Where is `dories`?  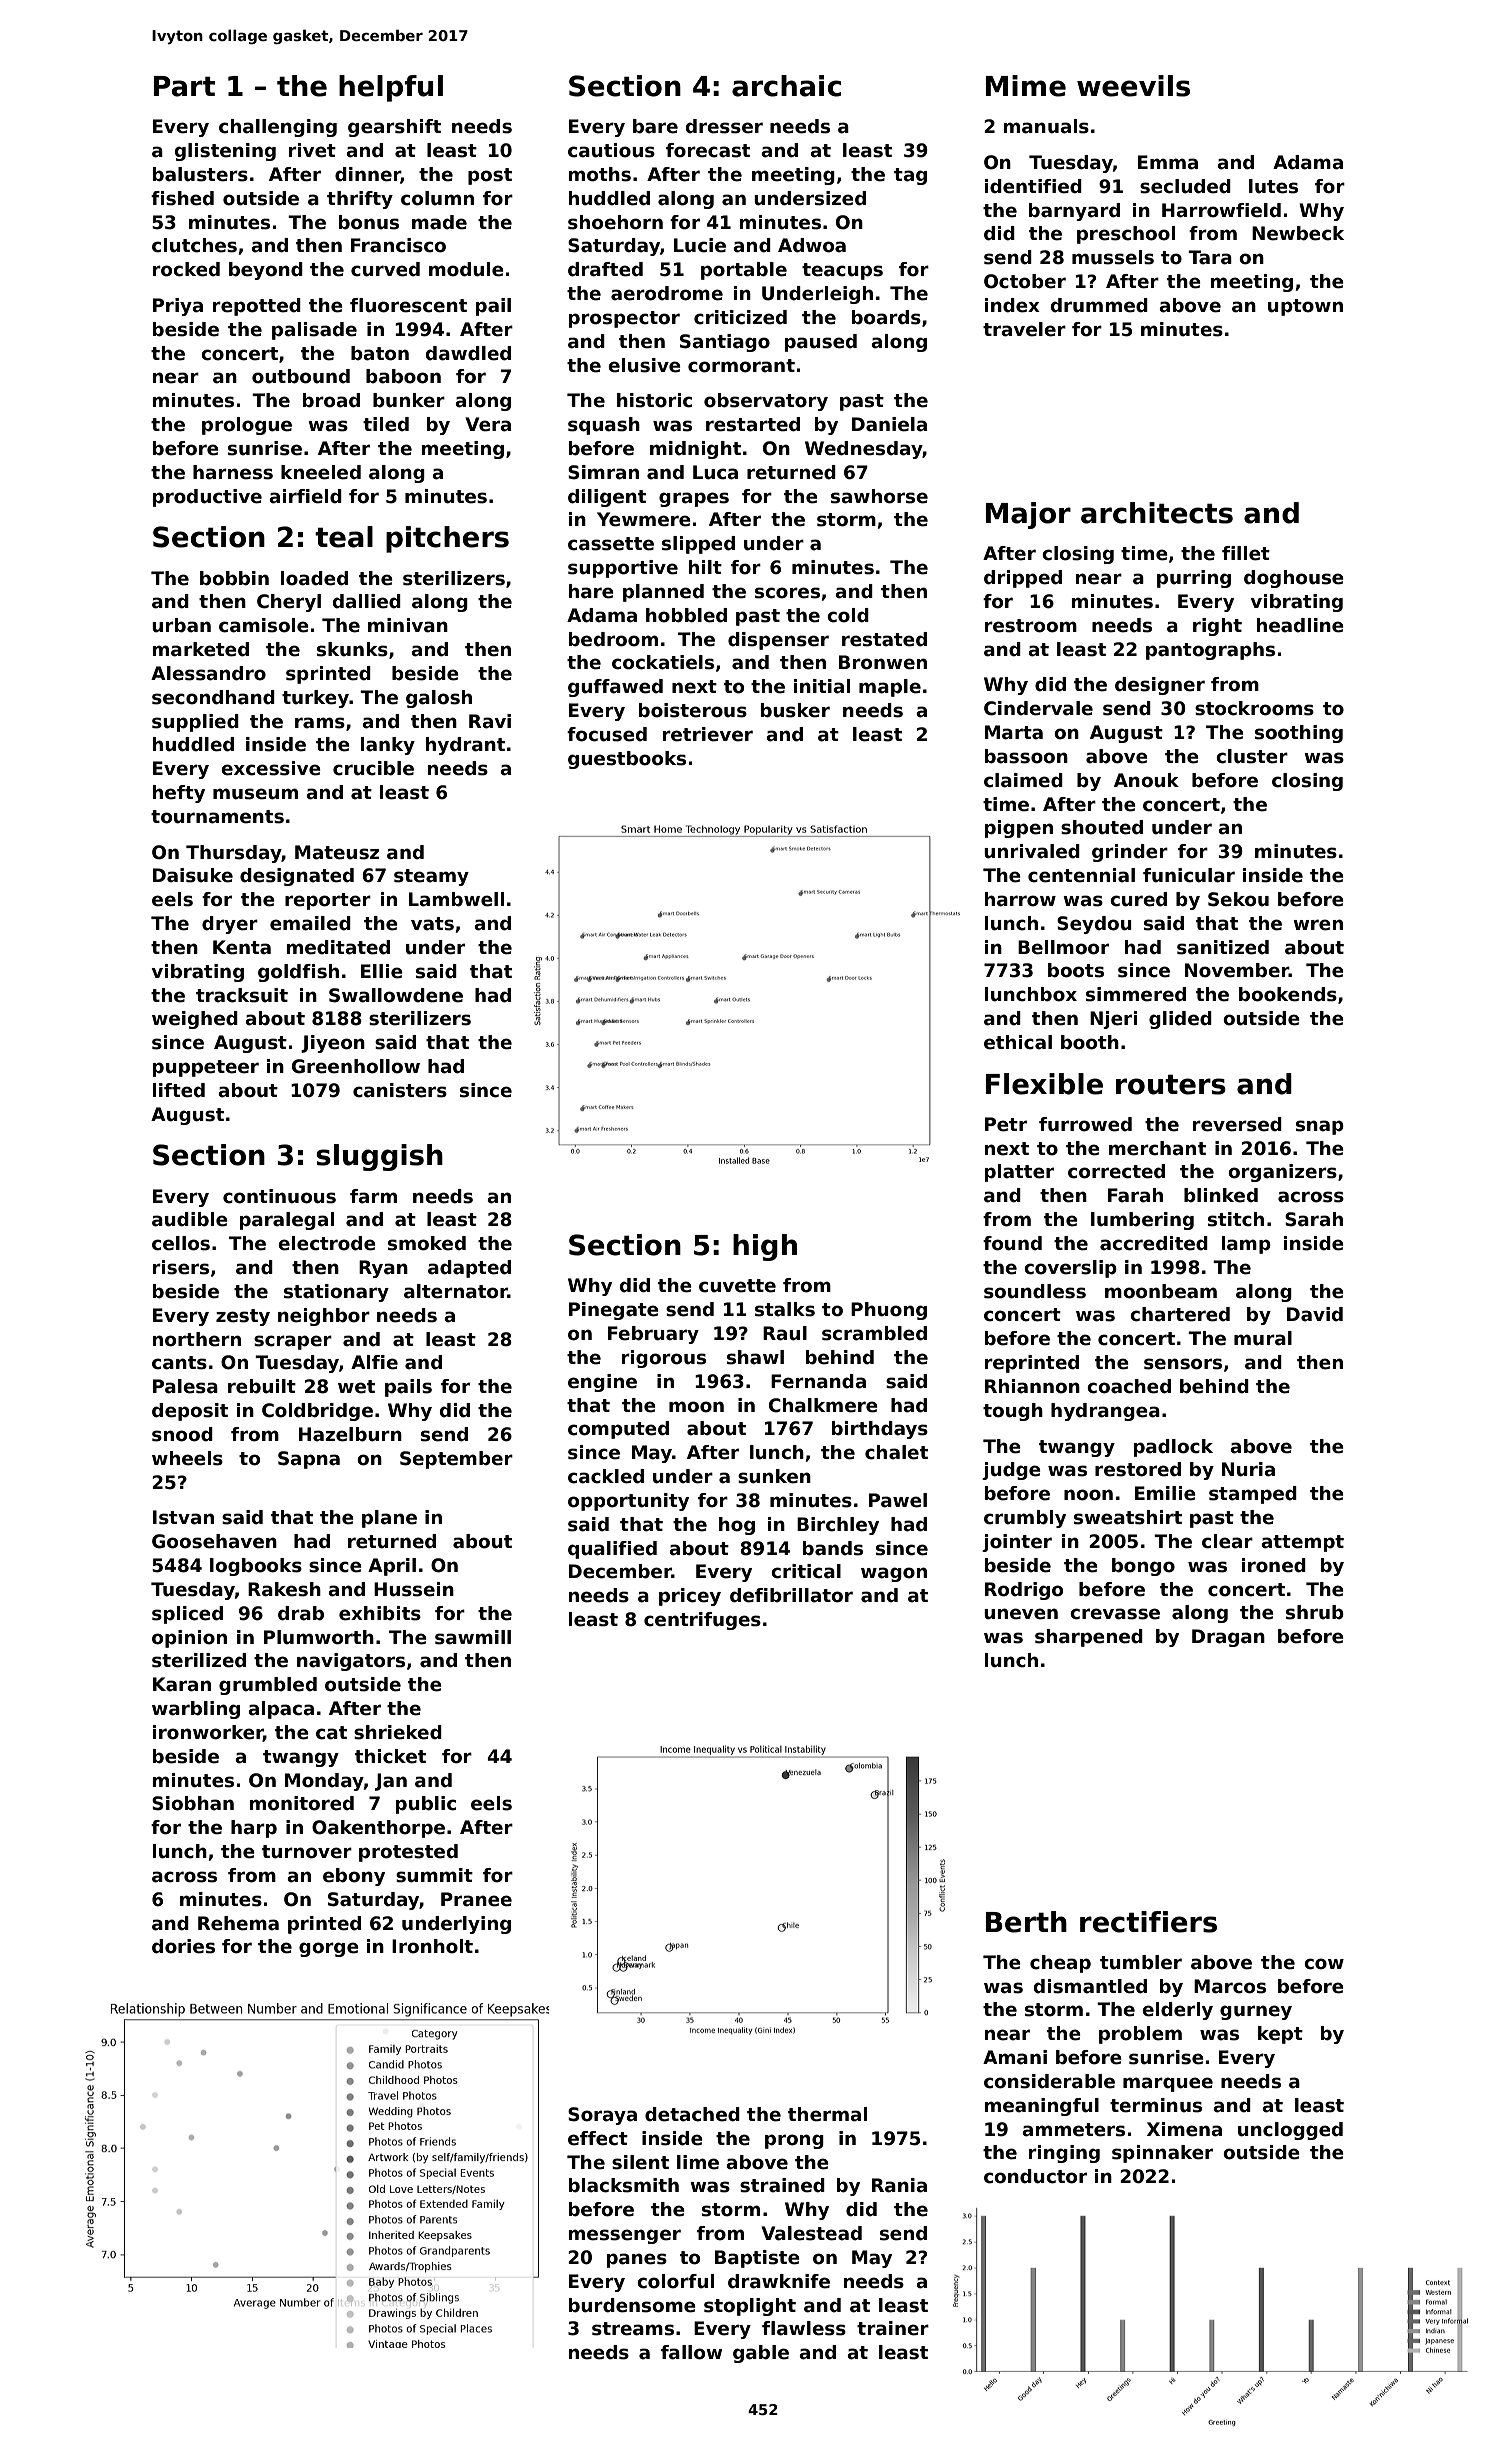
dories is located at coordinates (183, 1946).
